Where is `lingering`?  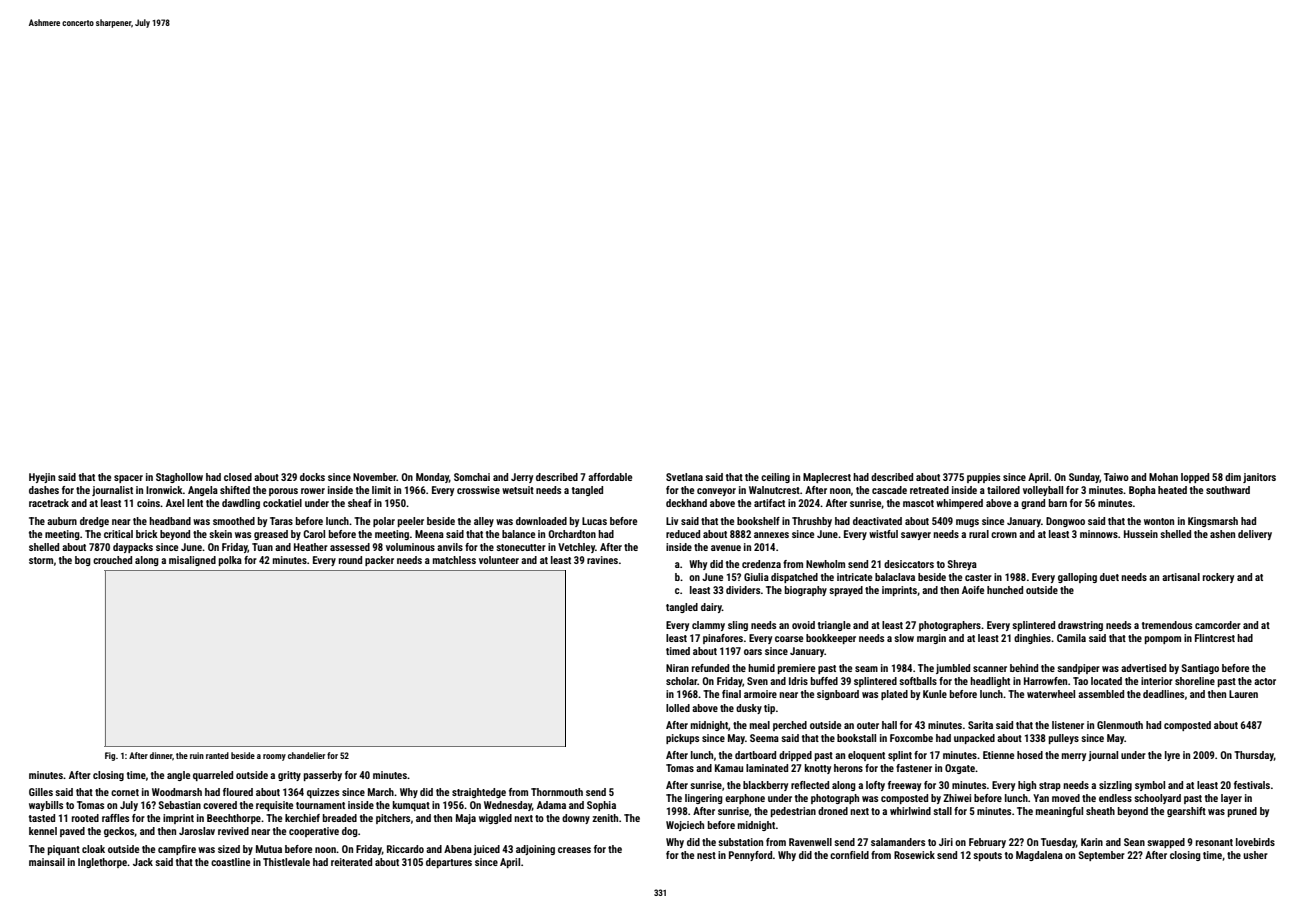
lingering is located at coordinates (704, 799).
